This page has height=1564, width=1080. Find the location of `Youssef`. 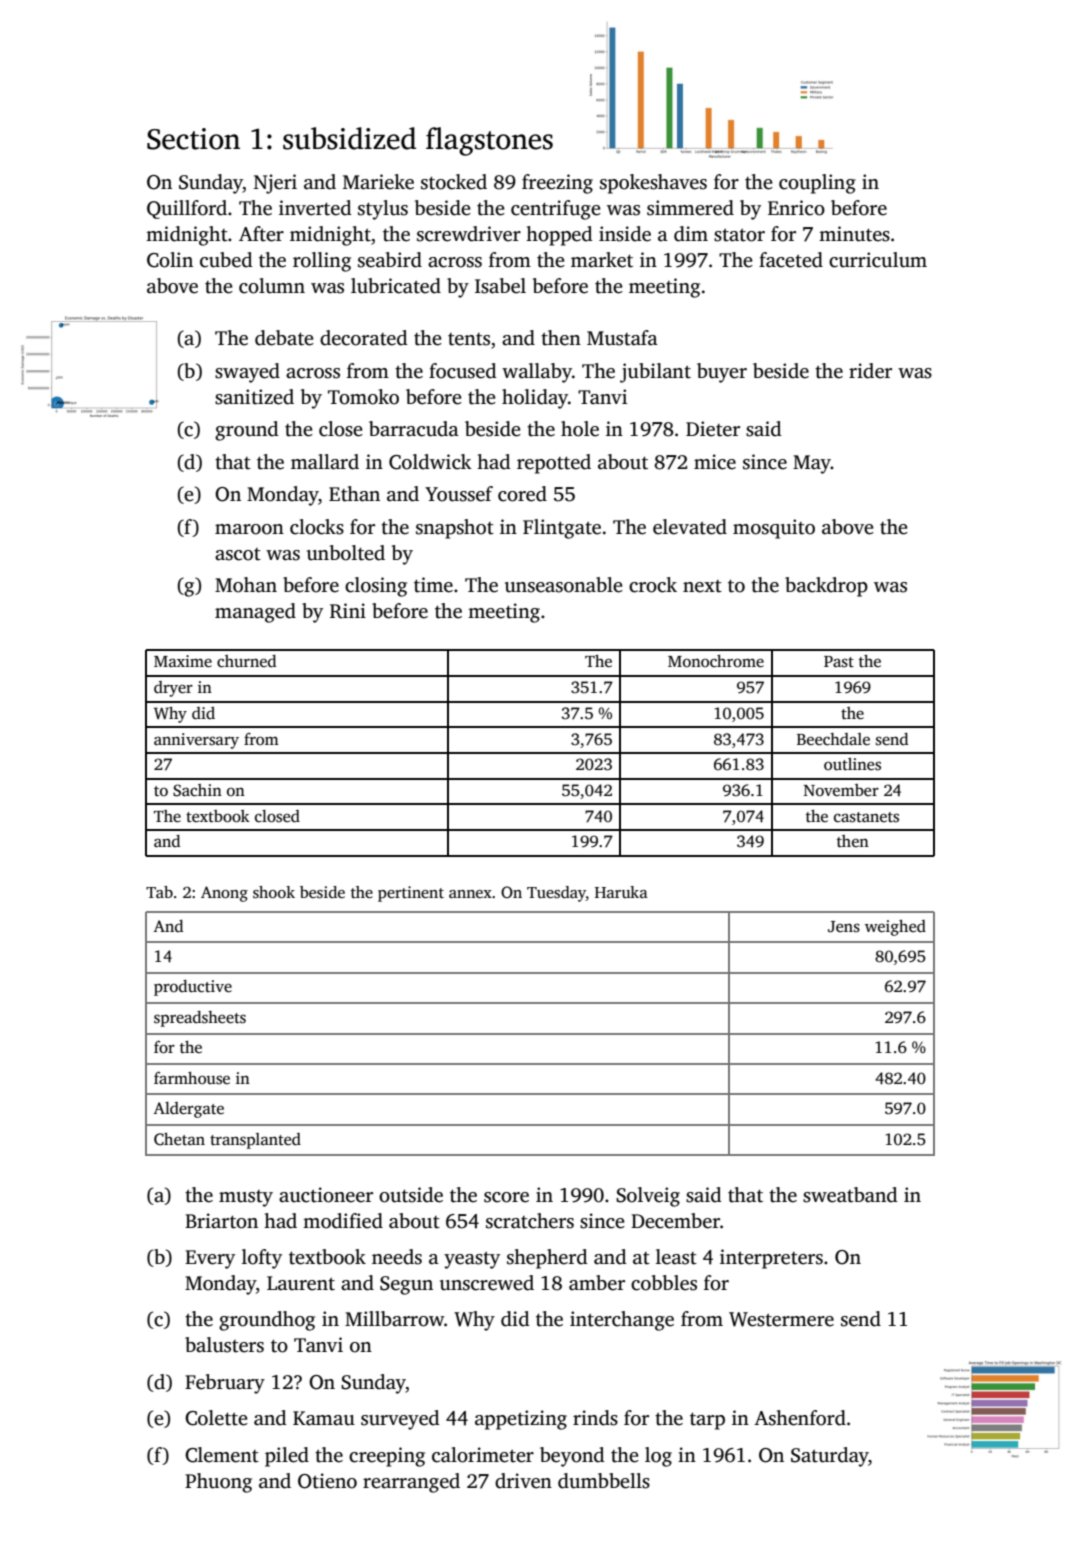

Youssef is located at coordinates (459, 494).
